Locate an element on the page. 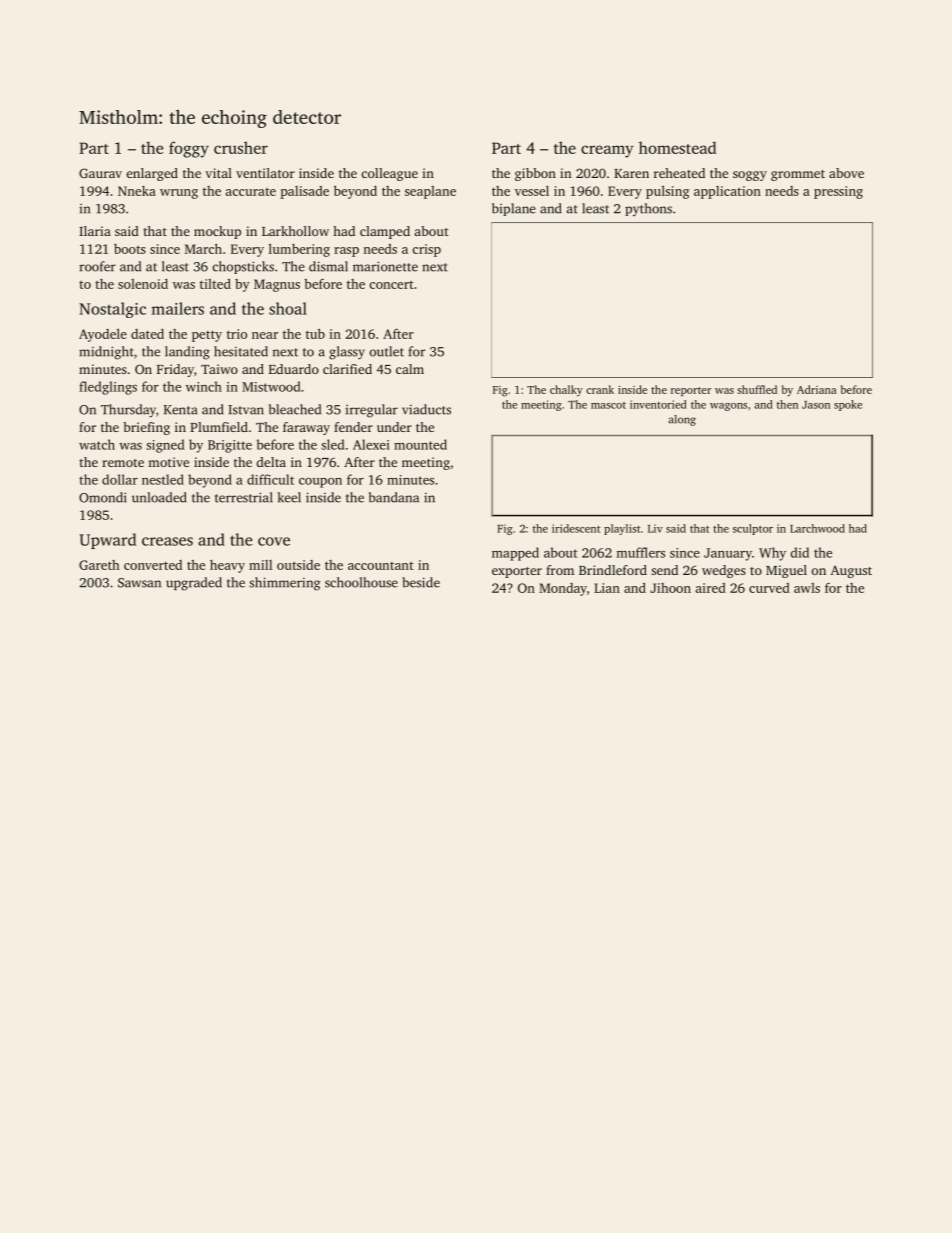  crusher is located at coordinates (241, 147).
